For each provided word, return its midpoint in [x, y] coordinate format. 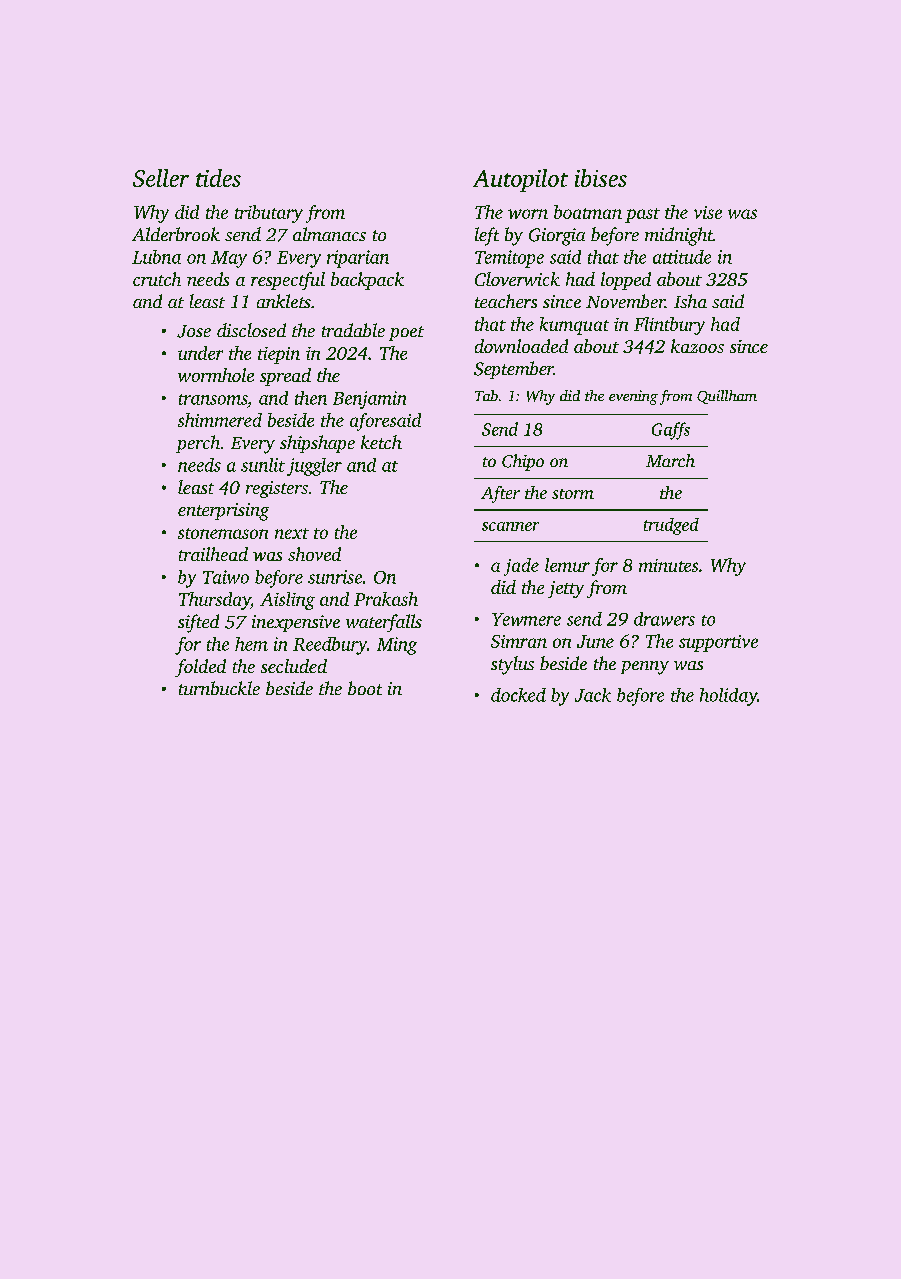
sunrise [335, 577]
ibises [601, 178]
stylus [512, 665]
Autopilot [520, 180]
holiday [728, 697]
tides [218, 178]
